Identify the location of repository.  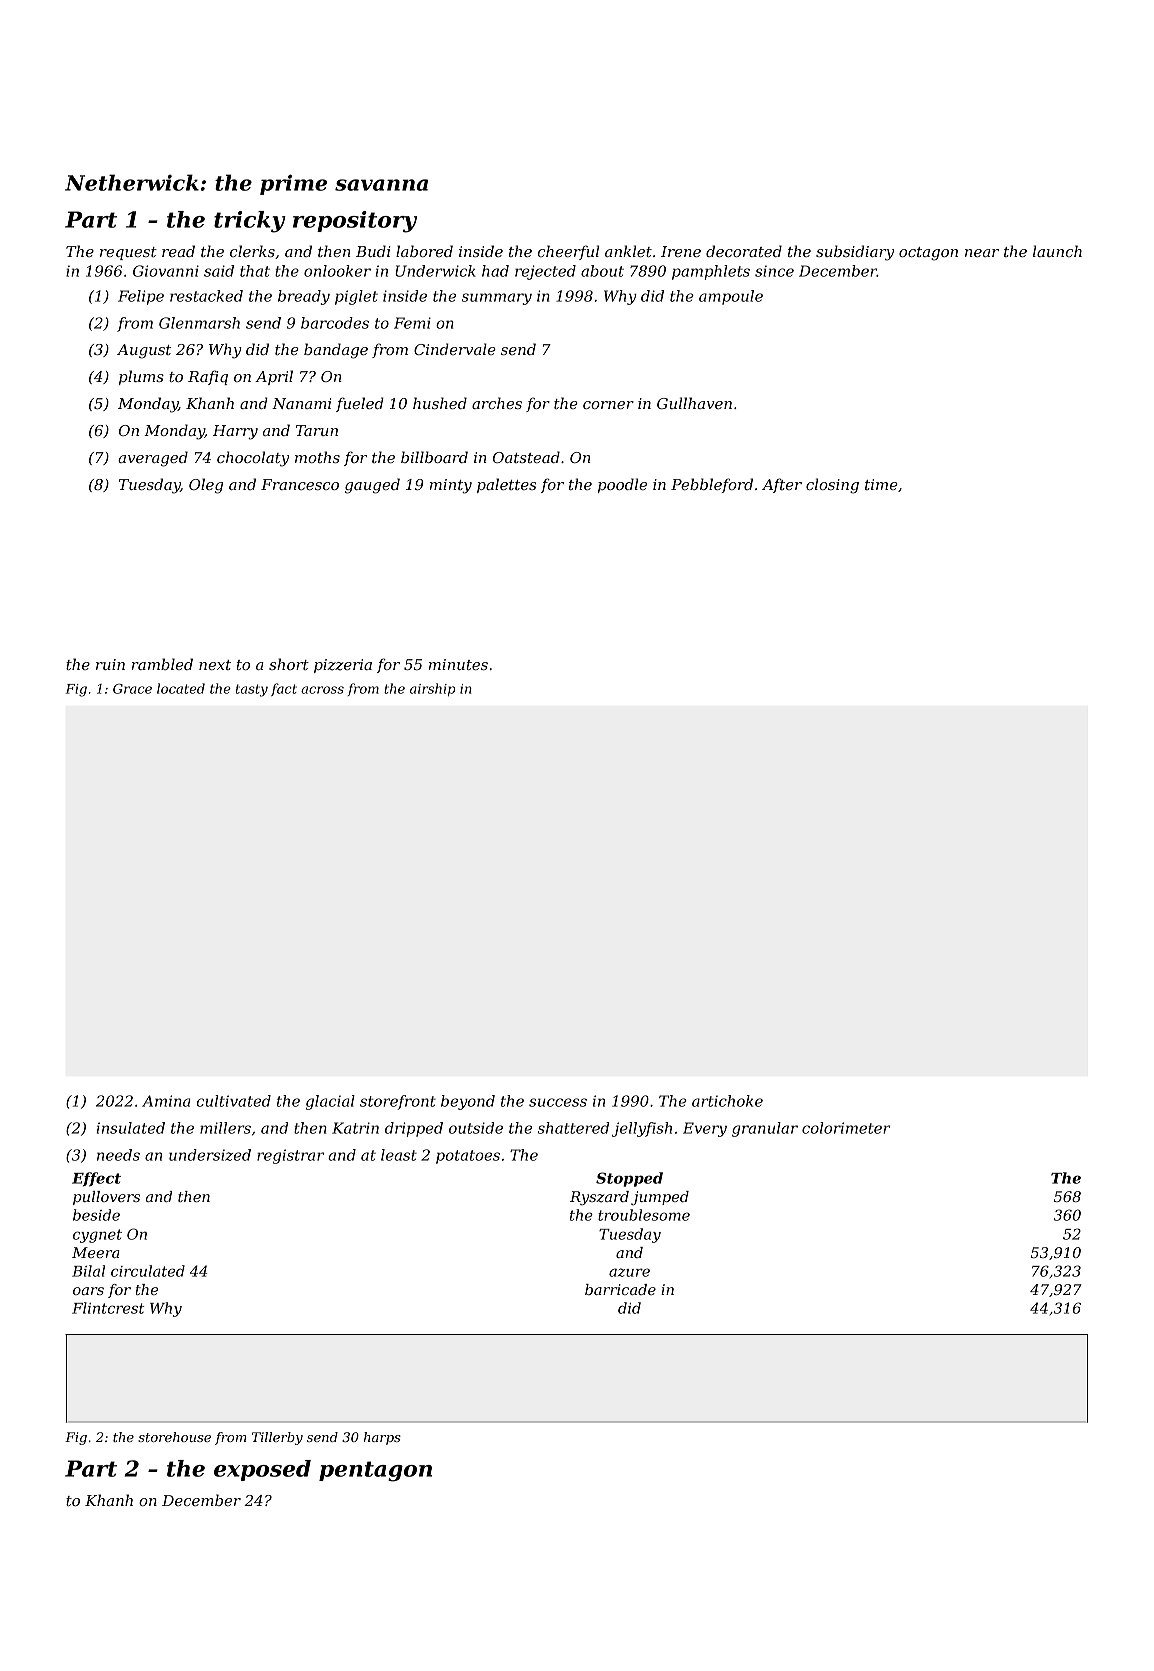
(355, 222).
